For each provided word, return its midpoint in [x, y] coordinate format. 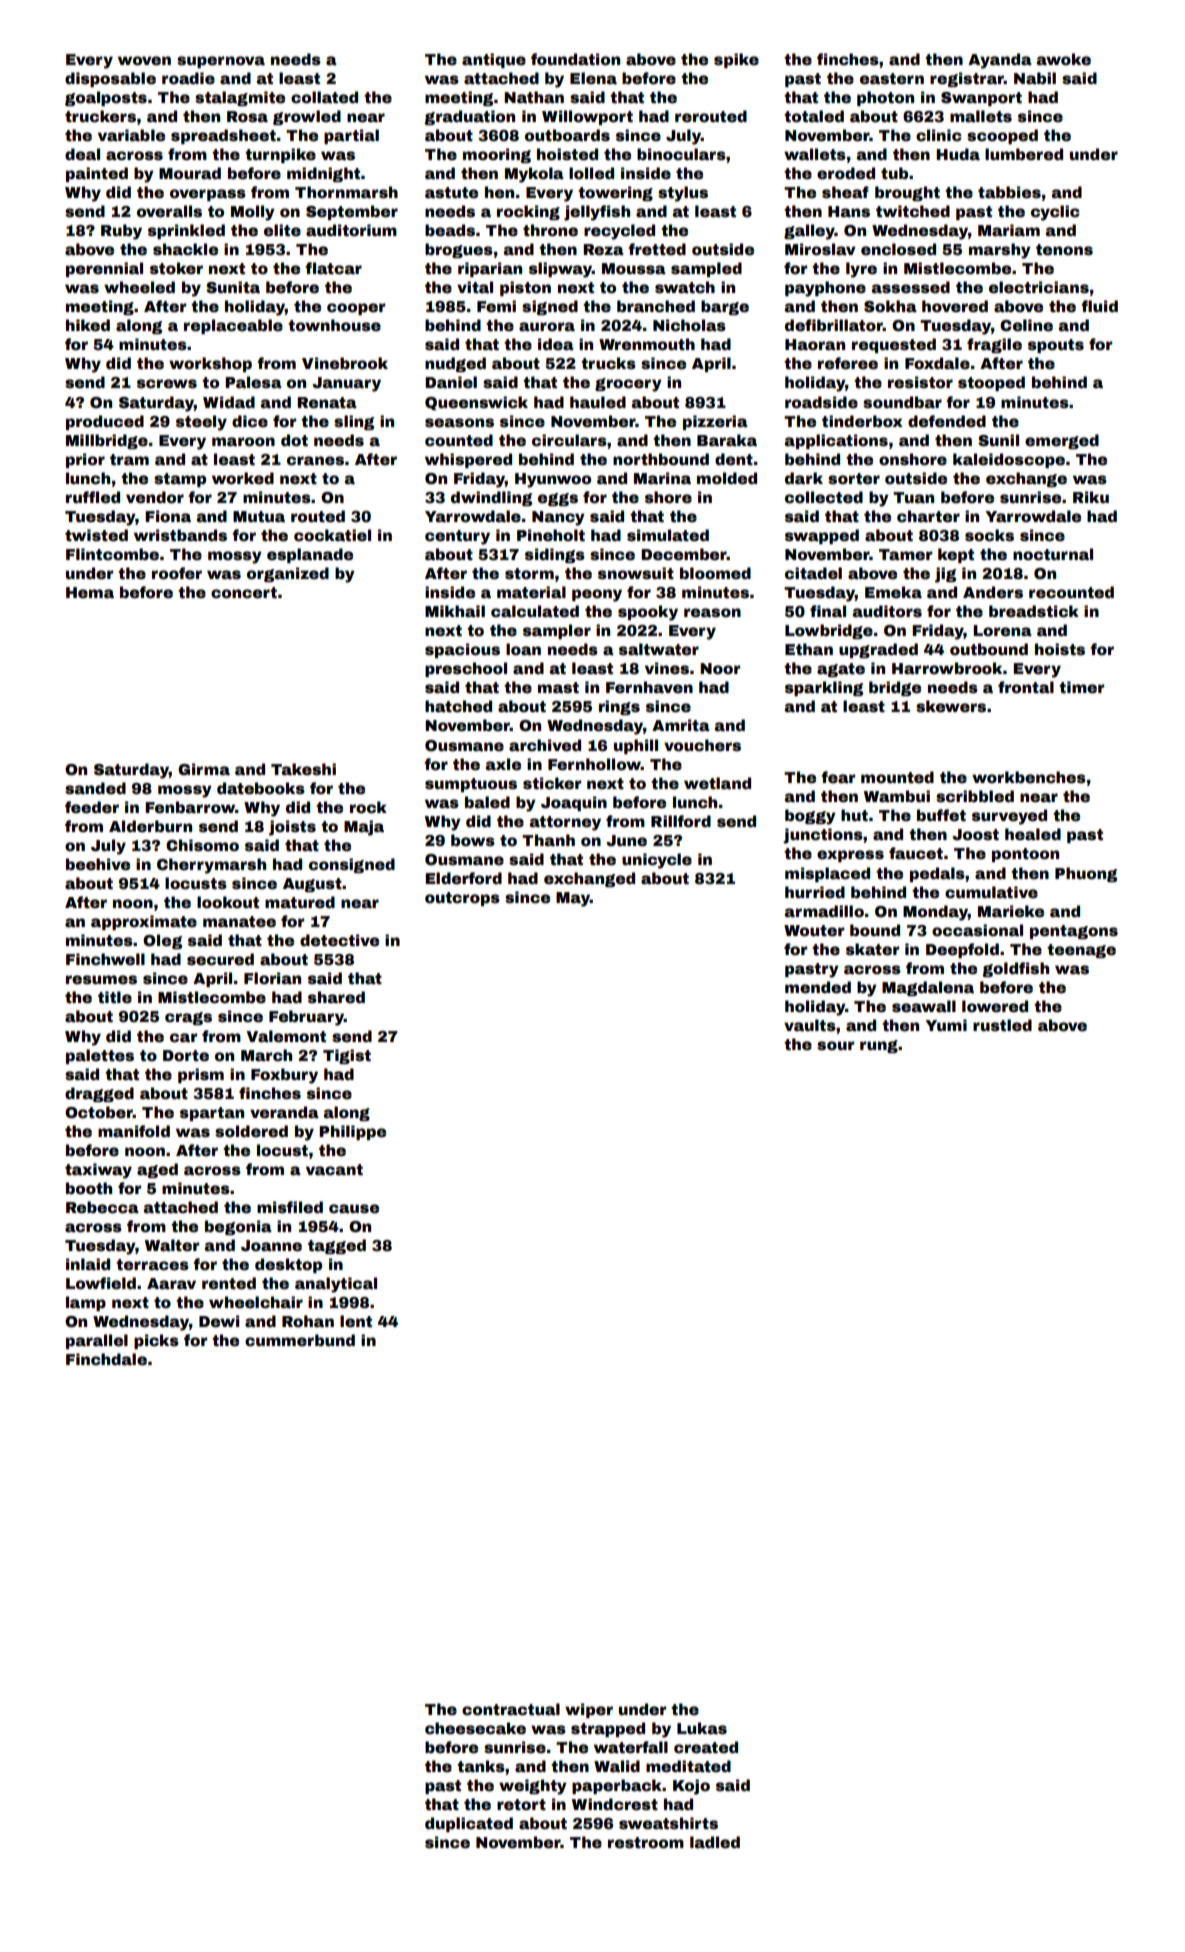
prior [85, 460]
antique [494, 60]
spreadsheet [223, 136]
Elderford [464, 878]
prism [201, 1075]
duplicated [469, 1824]
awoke [1063, 59]
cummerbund [300, 1340]
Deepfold [962, 950]
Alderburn [150, 826]
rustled [1002, 1025]
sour [835, 1045]
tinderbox [862, 421]
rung [879, 1046]
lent [356, 1321]
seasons [459, 422]
